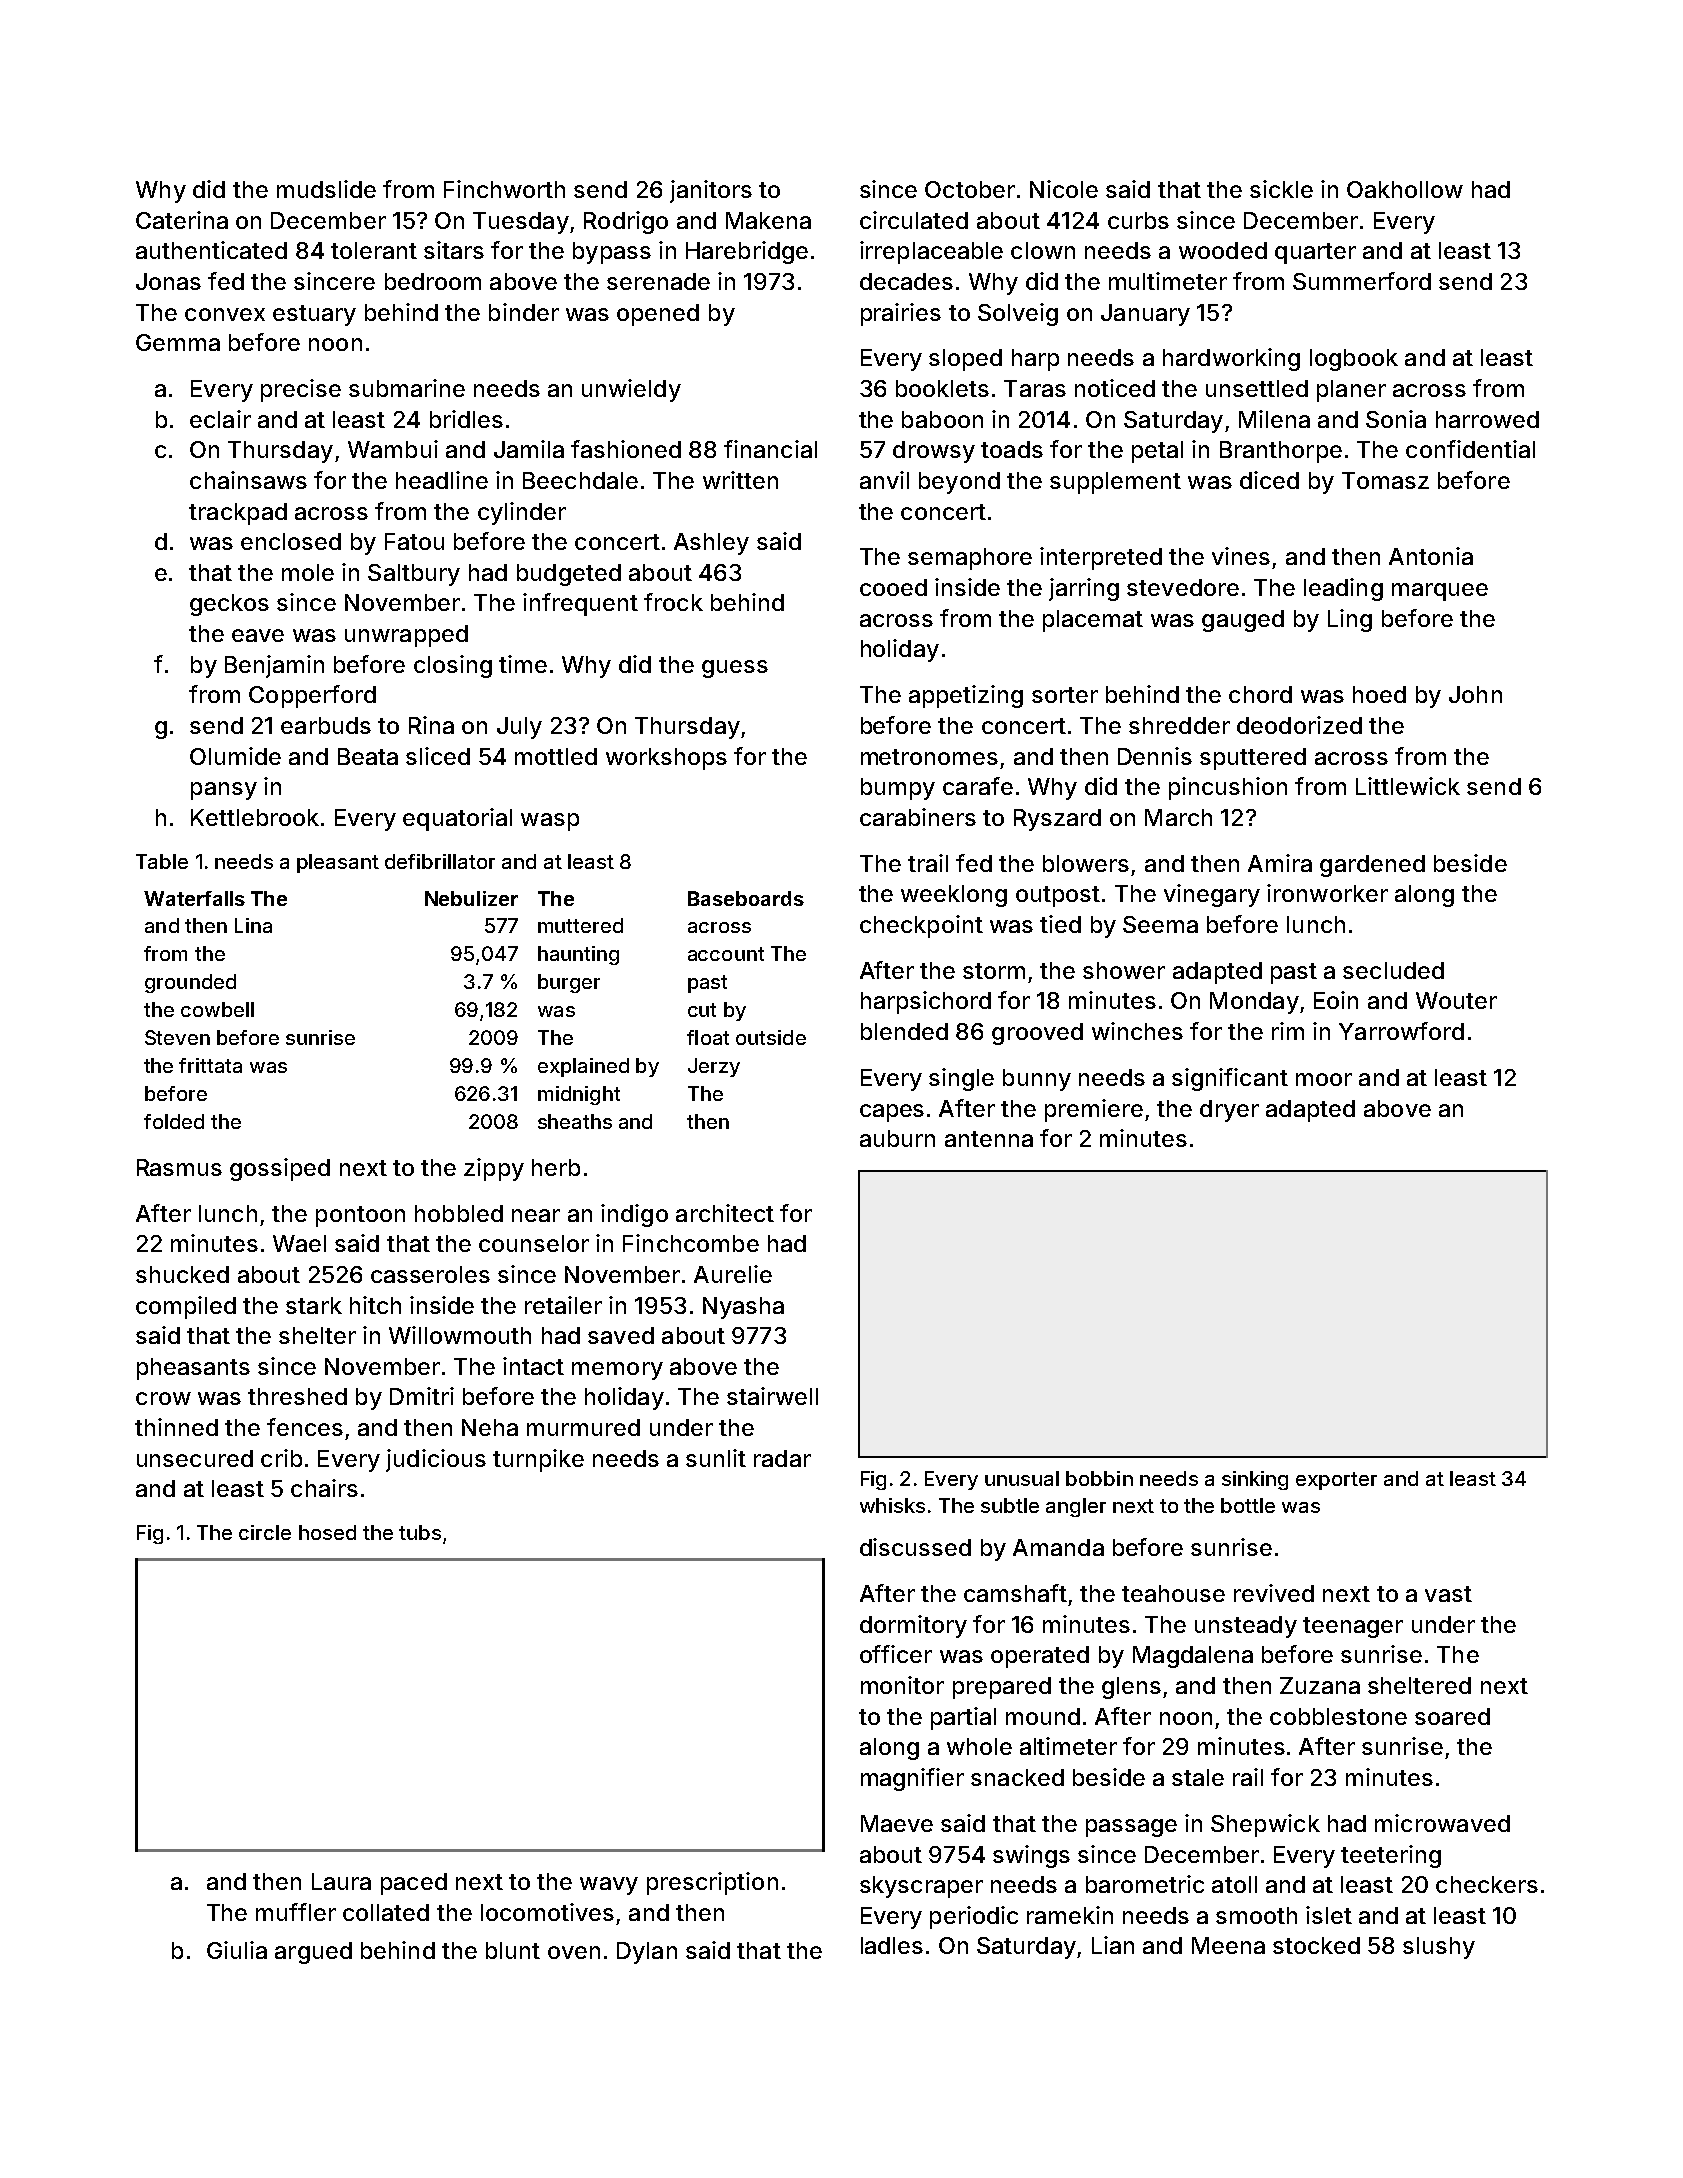  I want to click on Giulia, so click(237, 1950).
